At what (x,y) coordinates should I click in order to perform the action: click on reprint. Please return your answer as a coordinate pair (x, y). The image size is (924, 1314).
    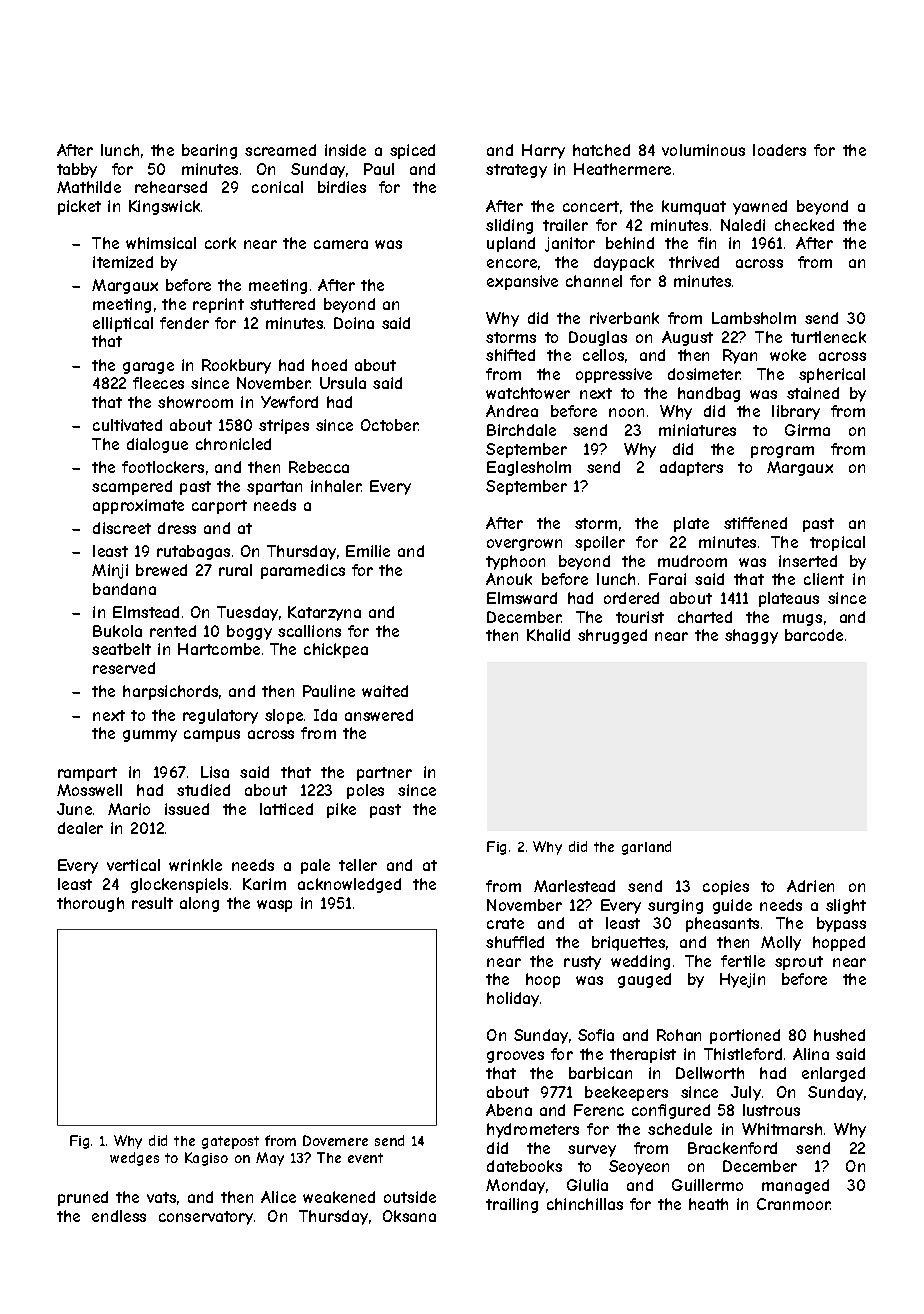
    Looking at the image, I should click on (218, 305).
